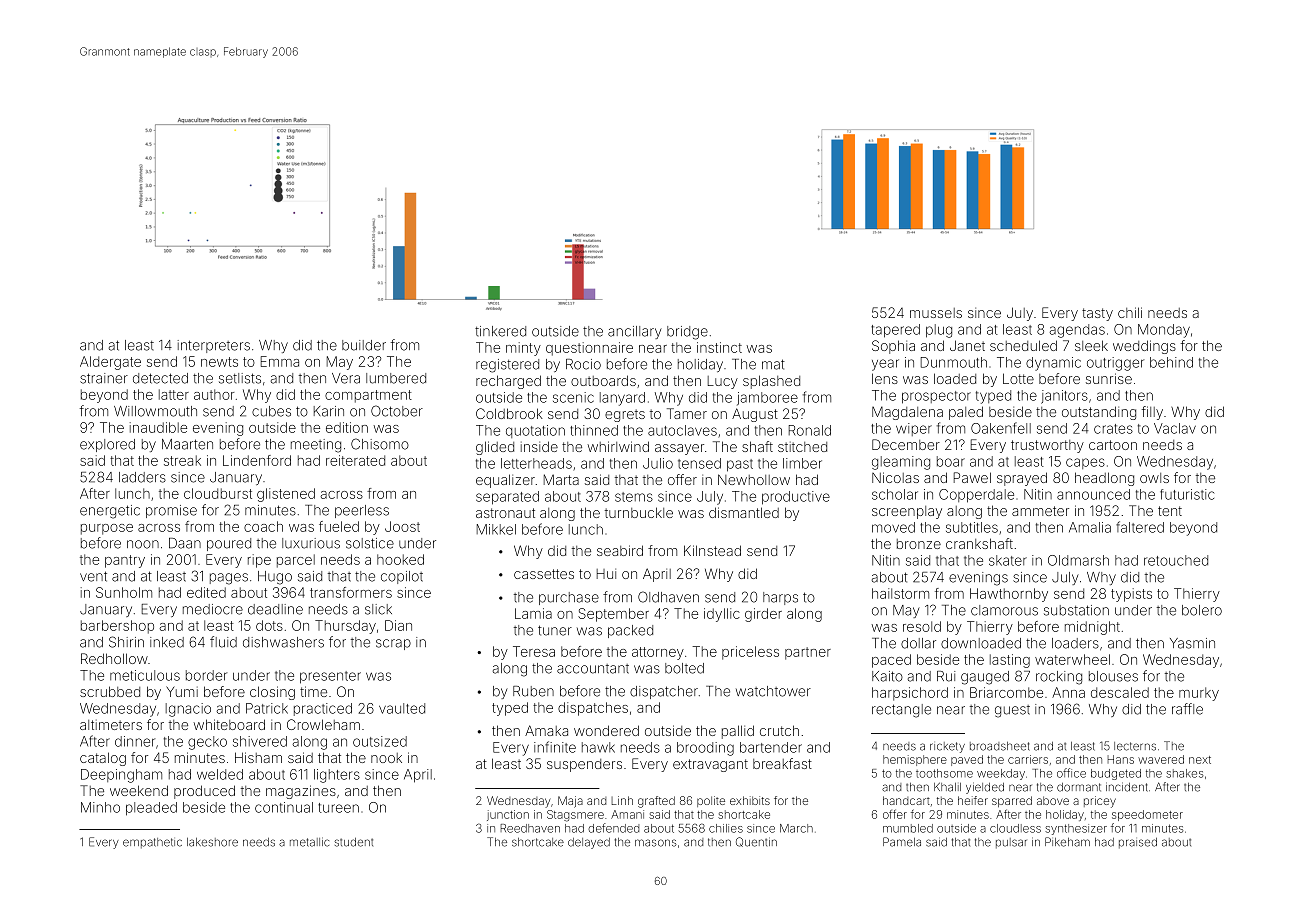 Image resolution: width=1308 pixels, height=924 pixels. I want to click on metallic, so click(309, 842).
